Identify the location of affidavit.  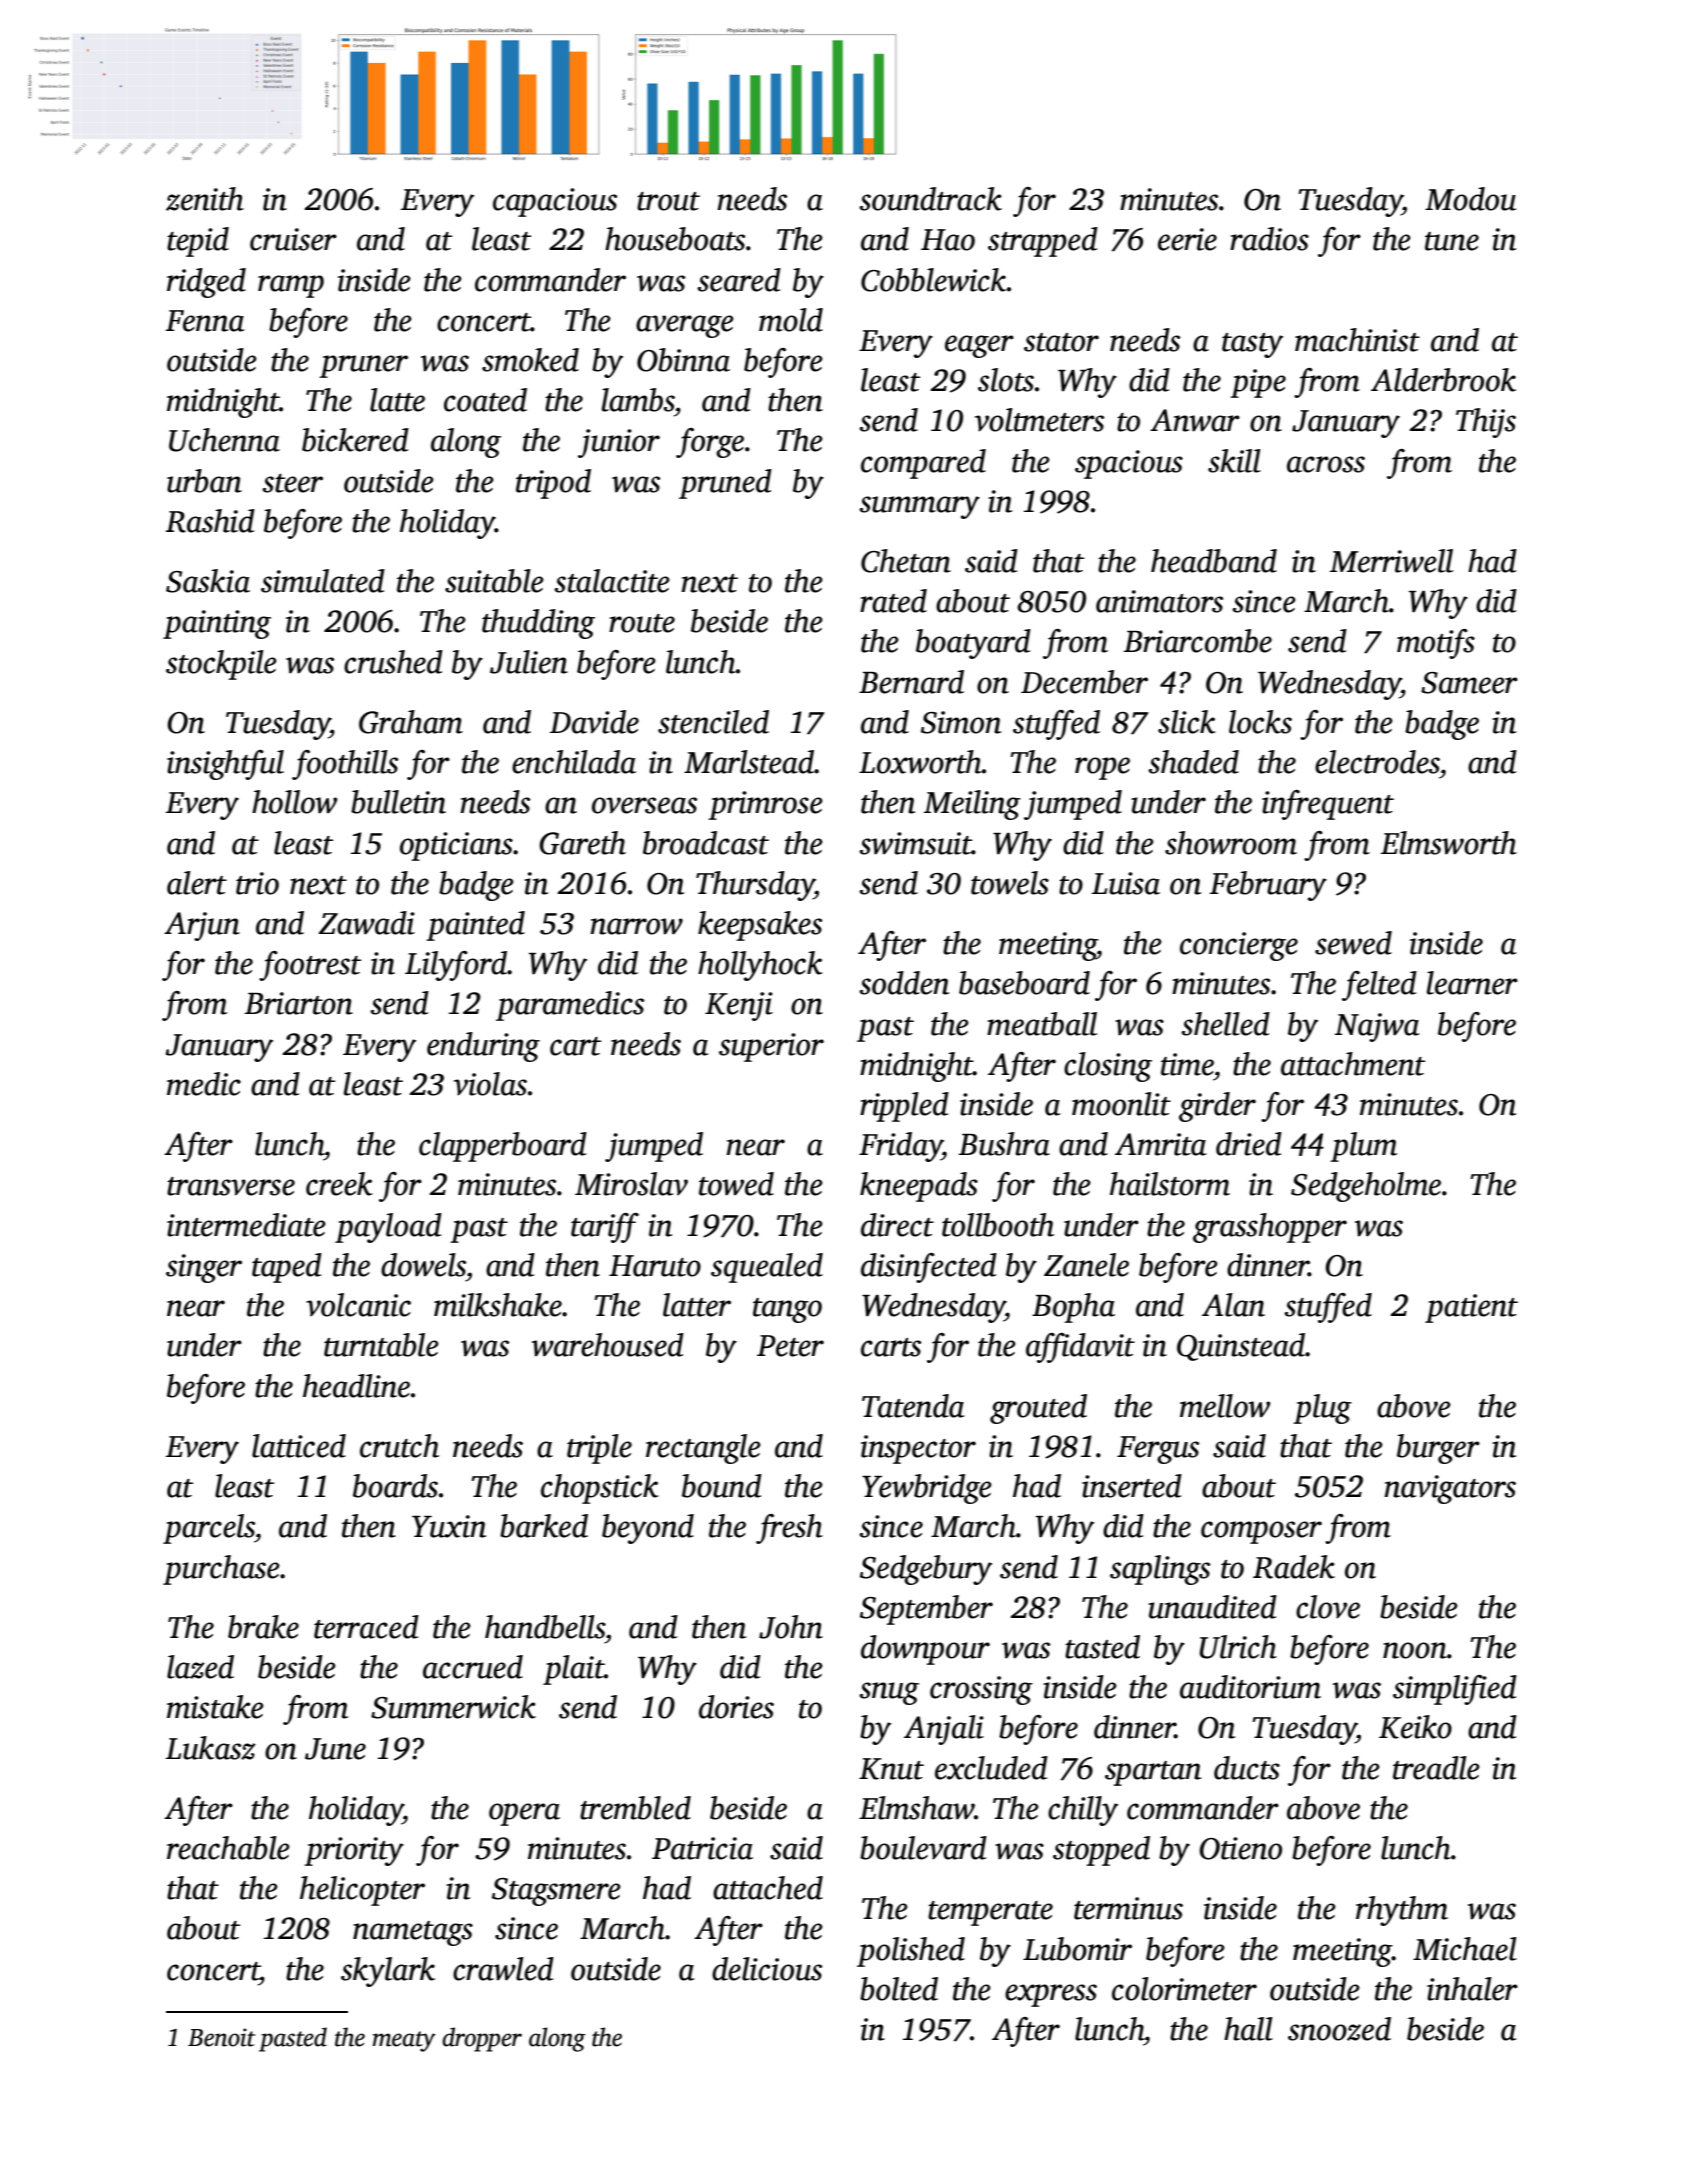
(1080, 1348).
